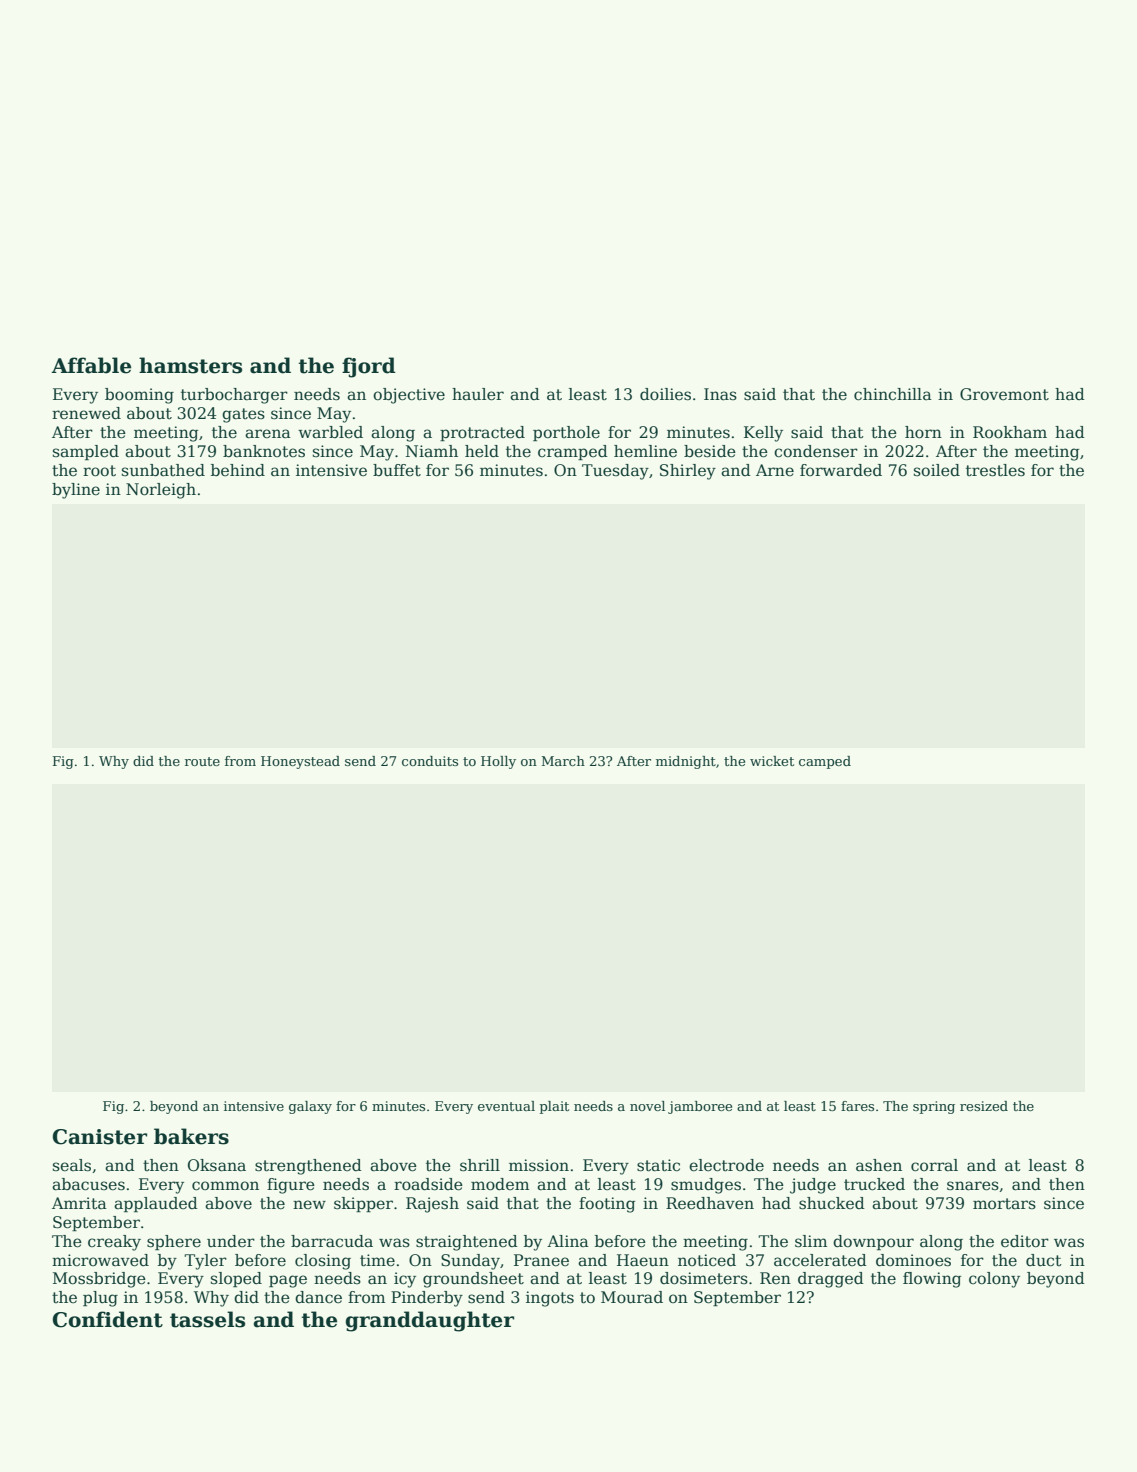  What do you see at coordinates (658, 1165) in the document?
I see `static` at bounding box center [658, 1165].
